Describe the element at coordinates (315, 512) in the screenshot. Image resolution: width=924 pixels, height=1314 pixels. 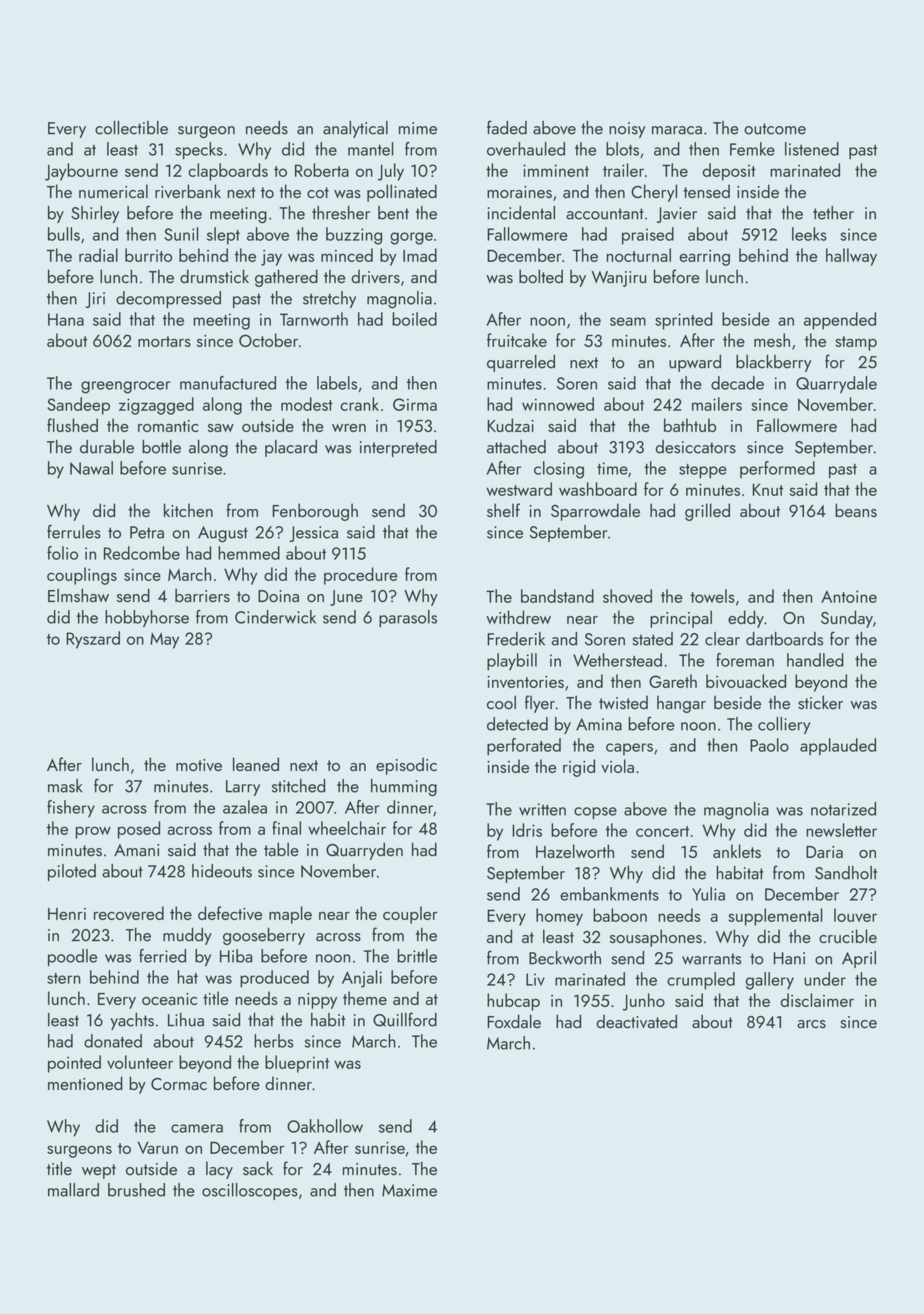
I see `Fenborough` at that location.
